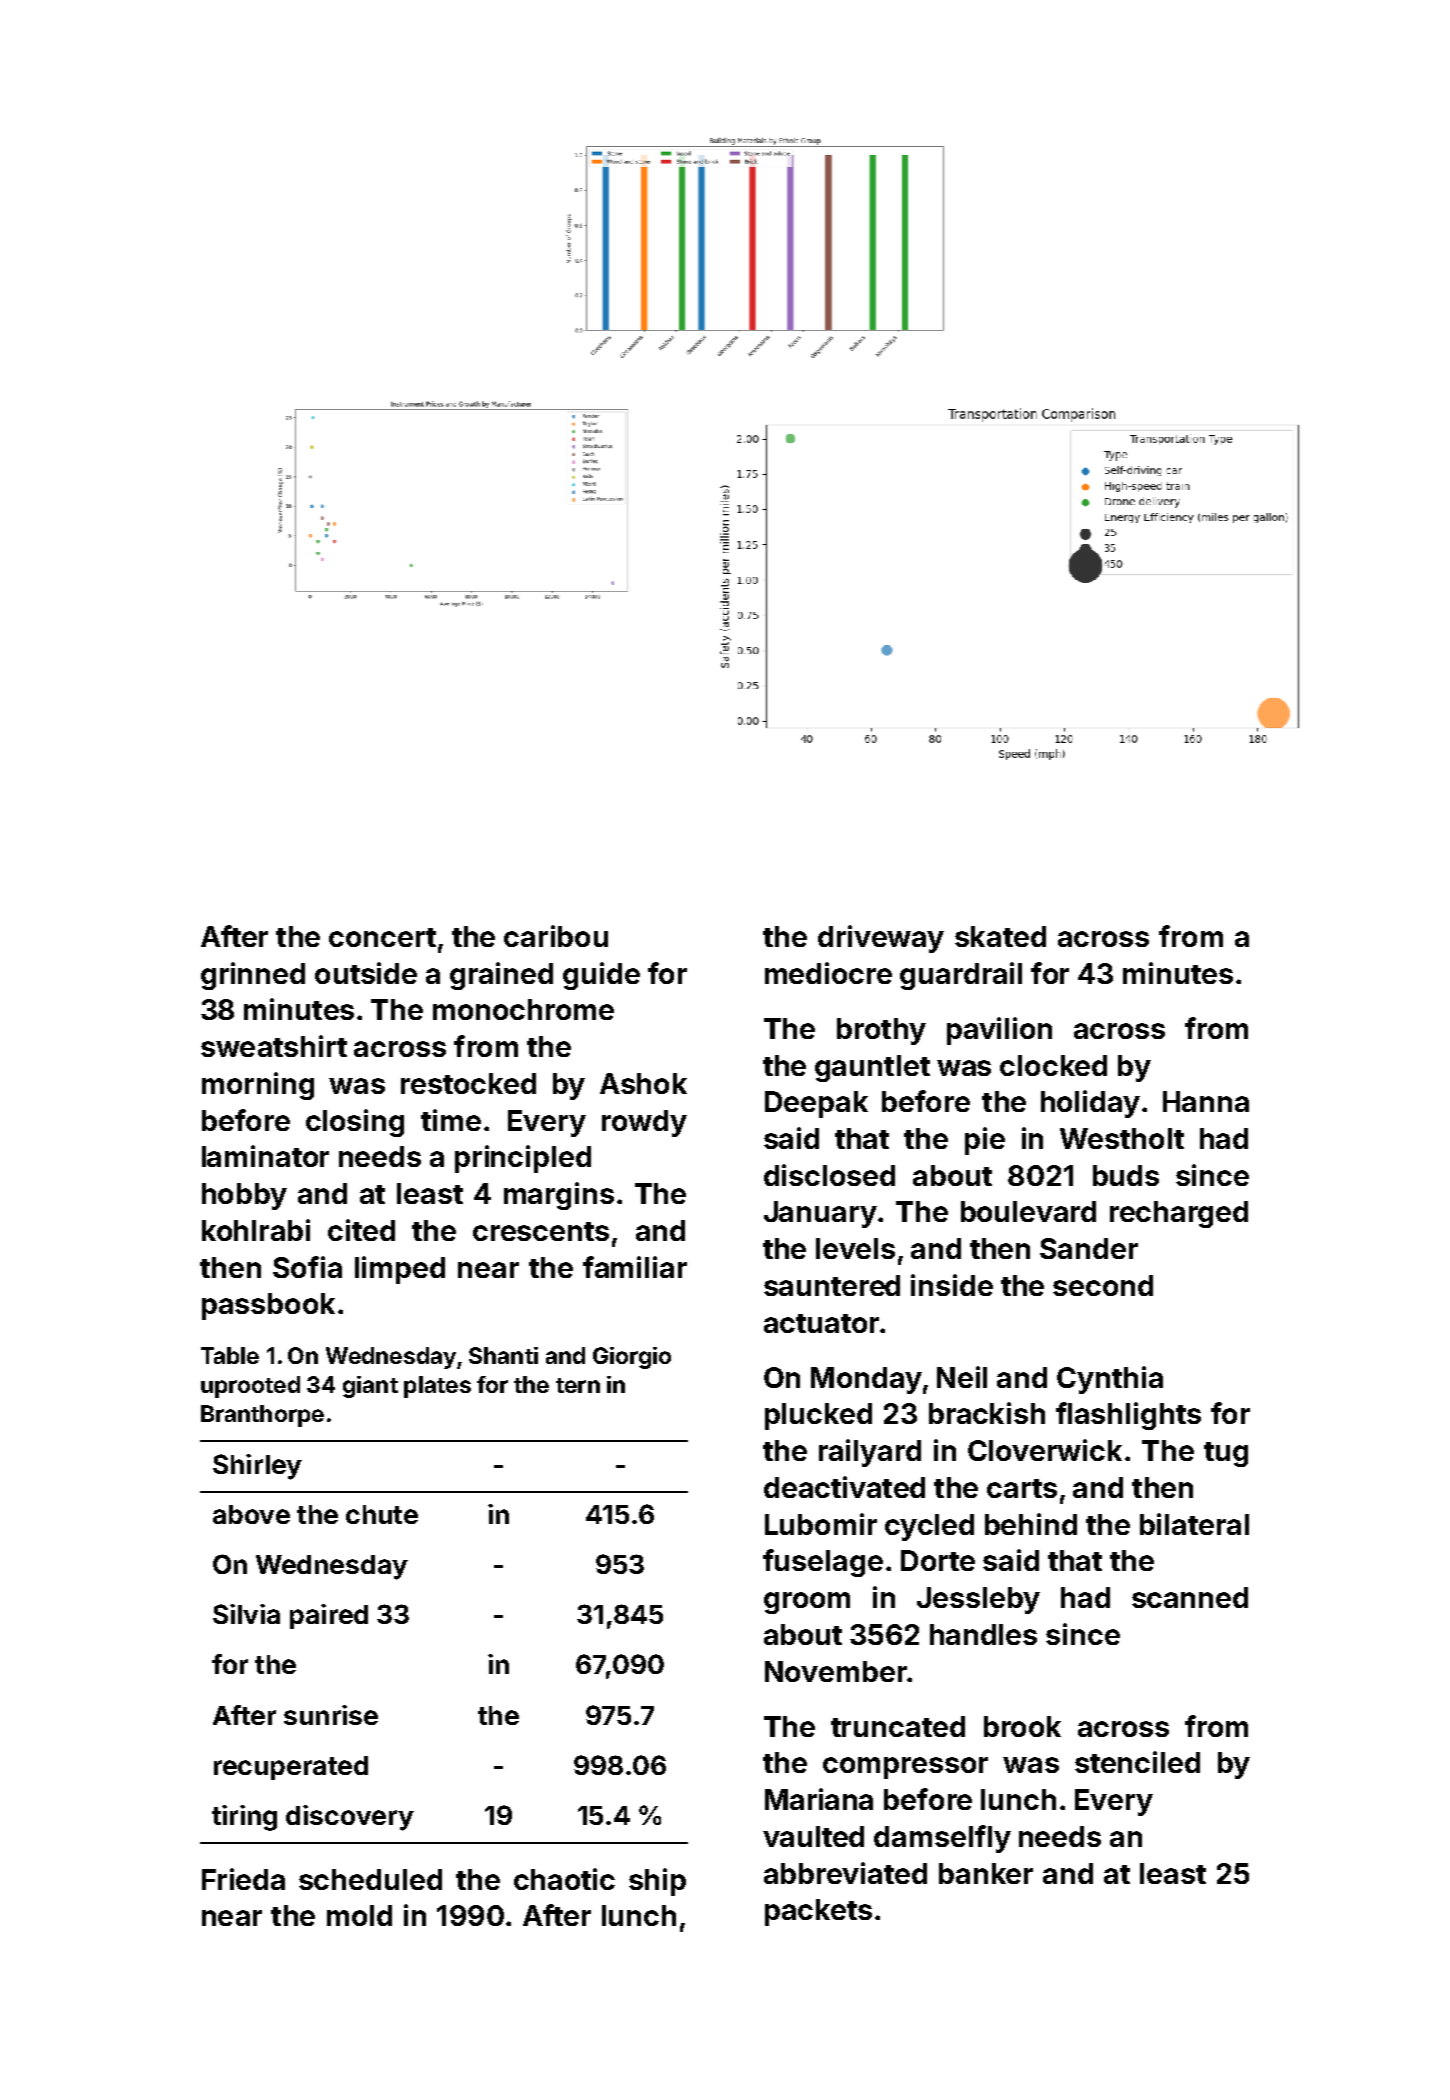 The image size is (1450, 2100). What do you see at coordinates (253, 976) in the image?
I see `grinned` at bounding box center [253, 976].
